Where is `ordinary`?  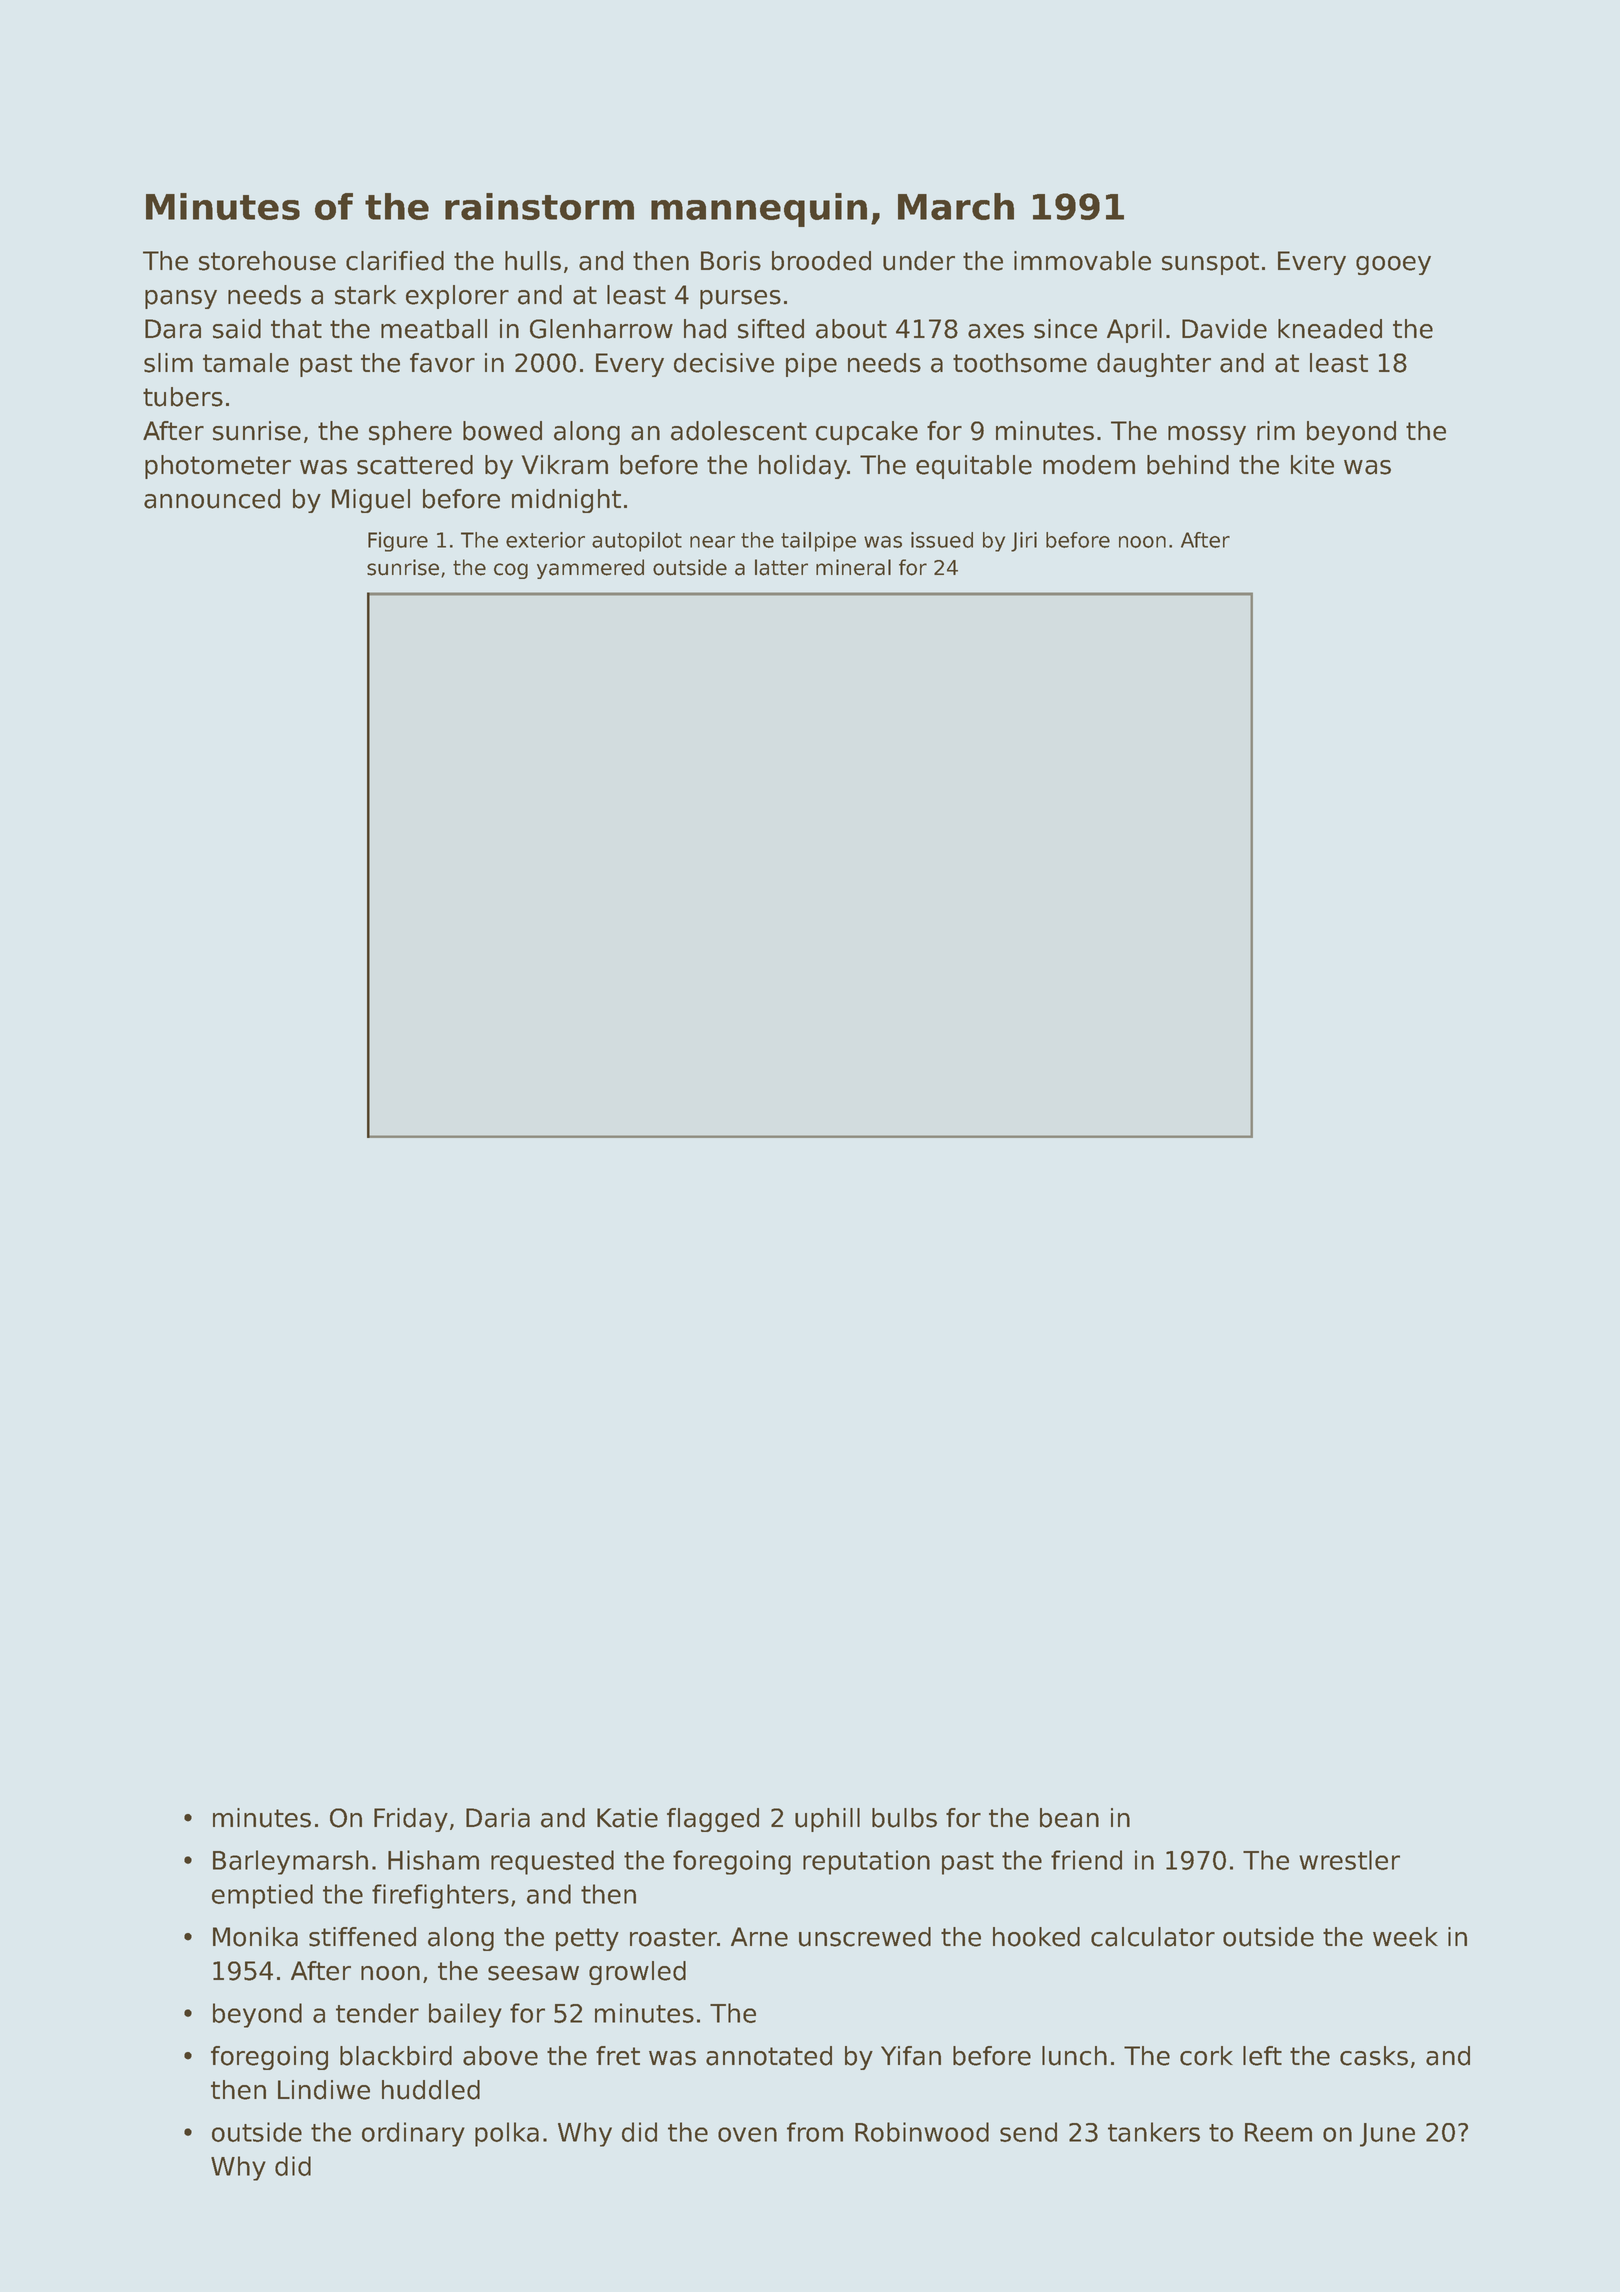
ordinary is located at coordinates (413, 2134).
